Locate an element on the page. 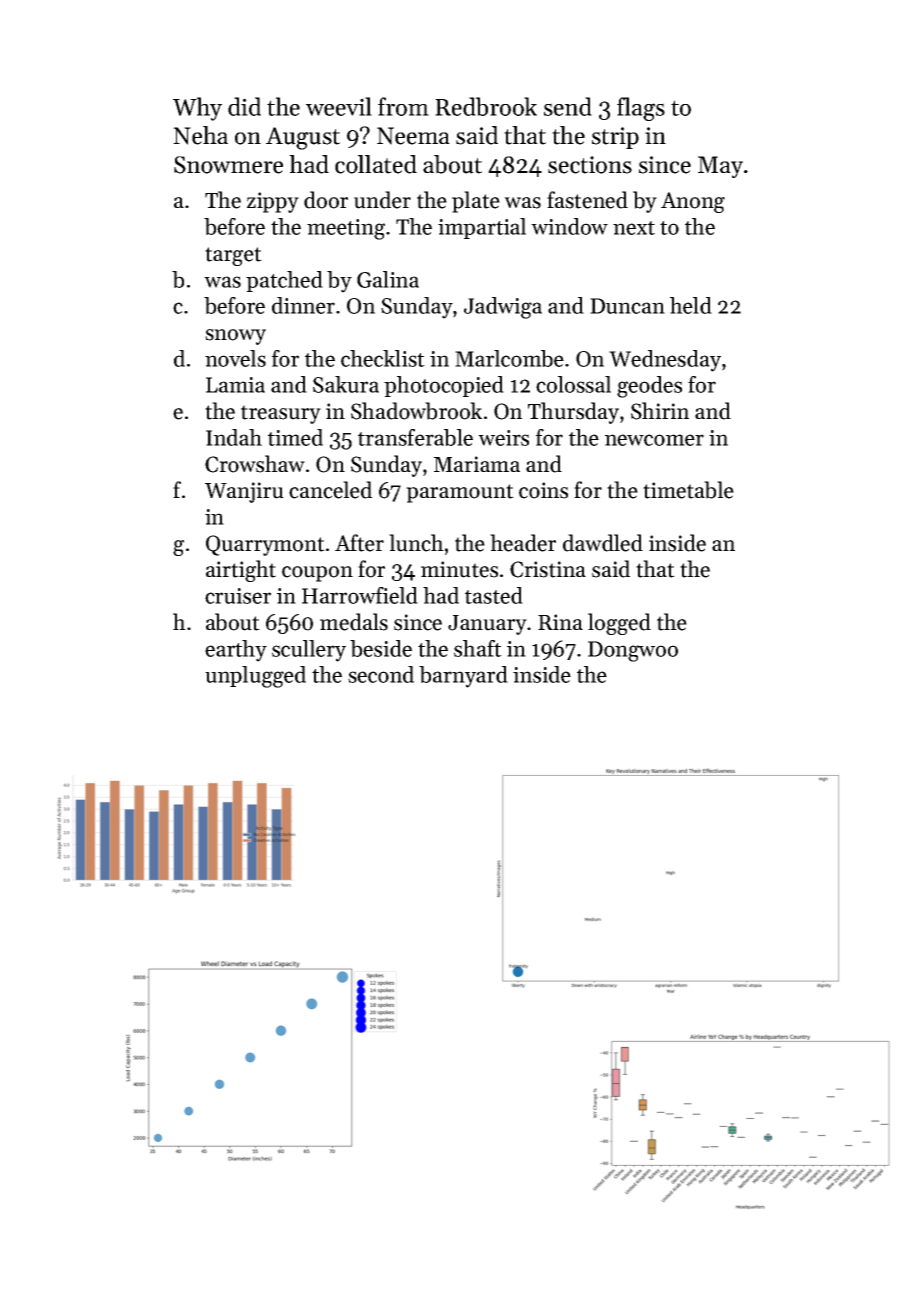 The image size is (924, 1311). Indah is located at coordinates (234, 437).
